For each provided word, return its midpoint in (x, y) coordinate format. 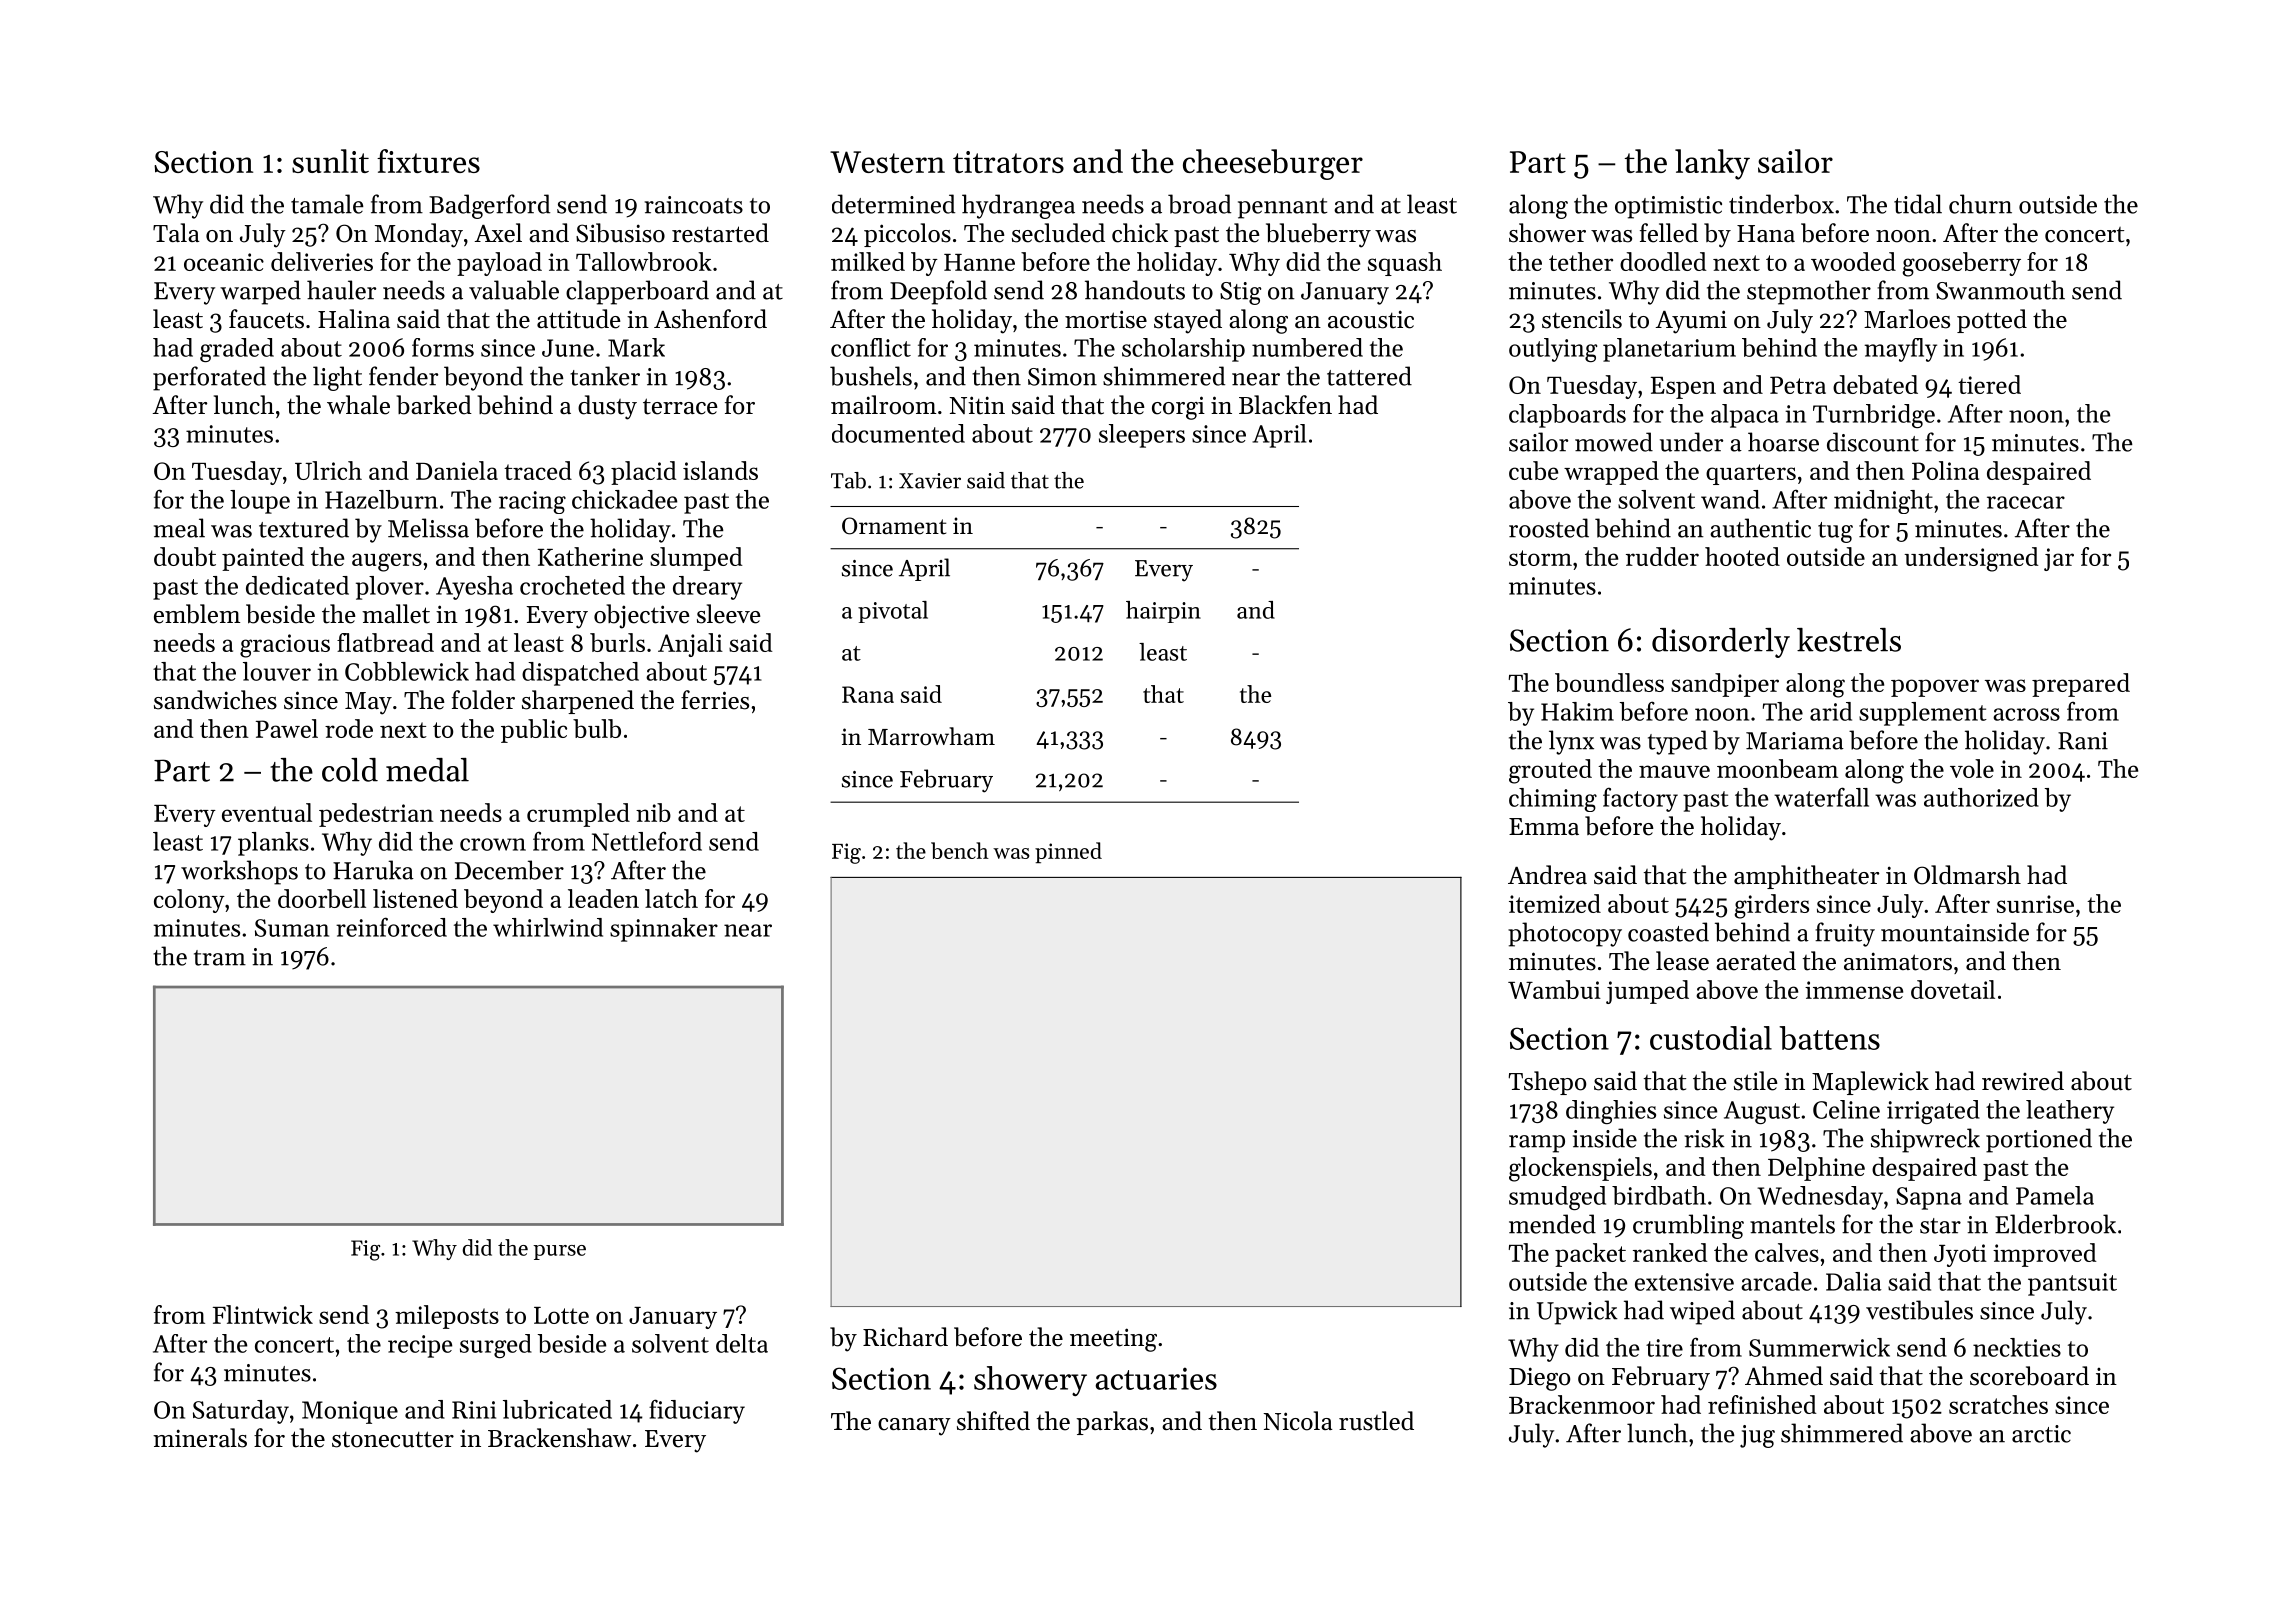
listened (415, 898)
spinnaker (664, 930)
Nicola (1297, 1421)
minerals (200, 1438)
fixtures (428, 161)
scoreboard (2029, 1376)
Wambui (1554, 989)
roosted (1549, 528)
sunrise (2035, 904)
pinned (1068, 852)
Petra (1798, 385)
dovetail (1953, 989)
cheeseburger (1273, 164)
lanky (1712, 164)
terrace (680, 406)
